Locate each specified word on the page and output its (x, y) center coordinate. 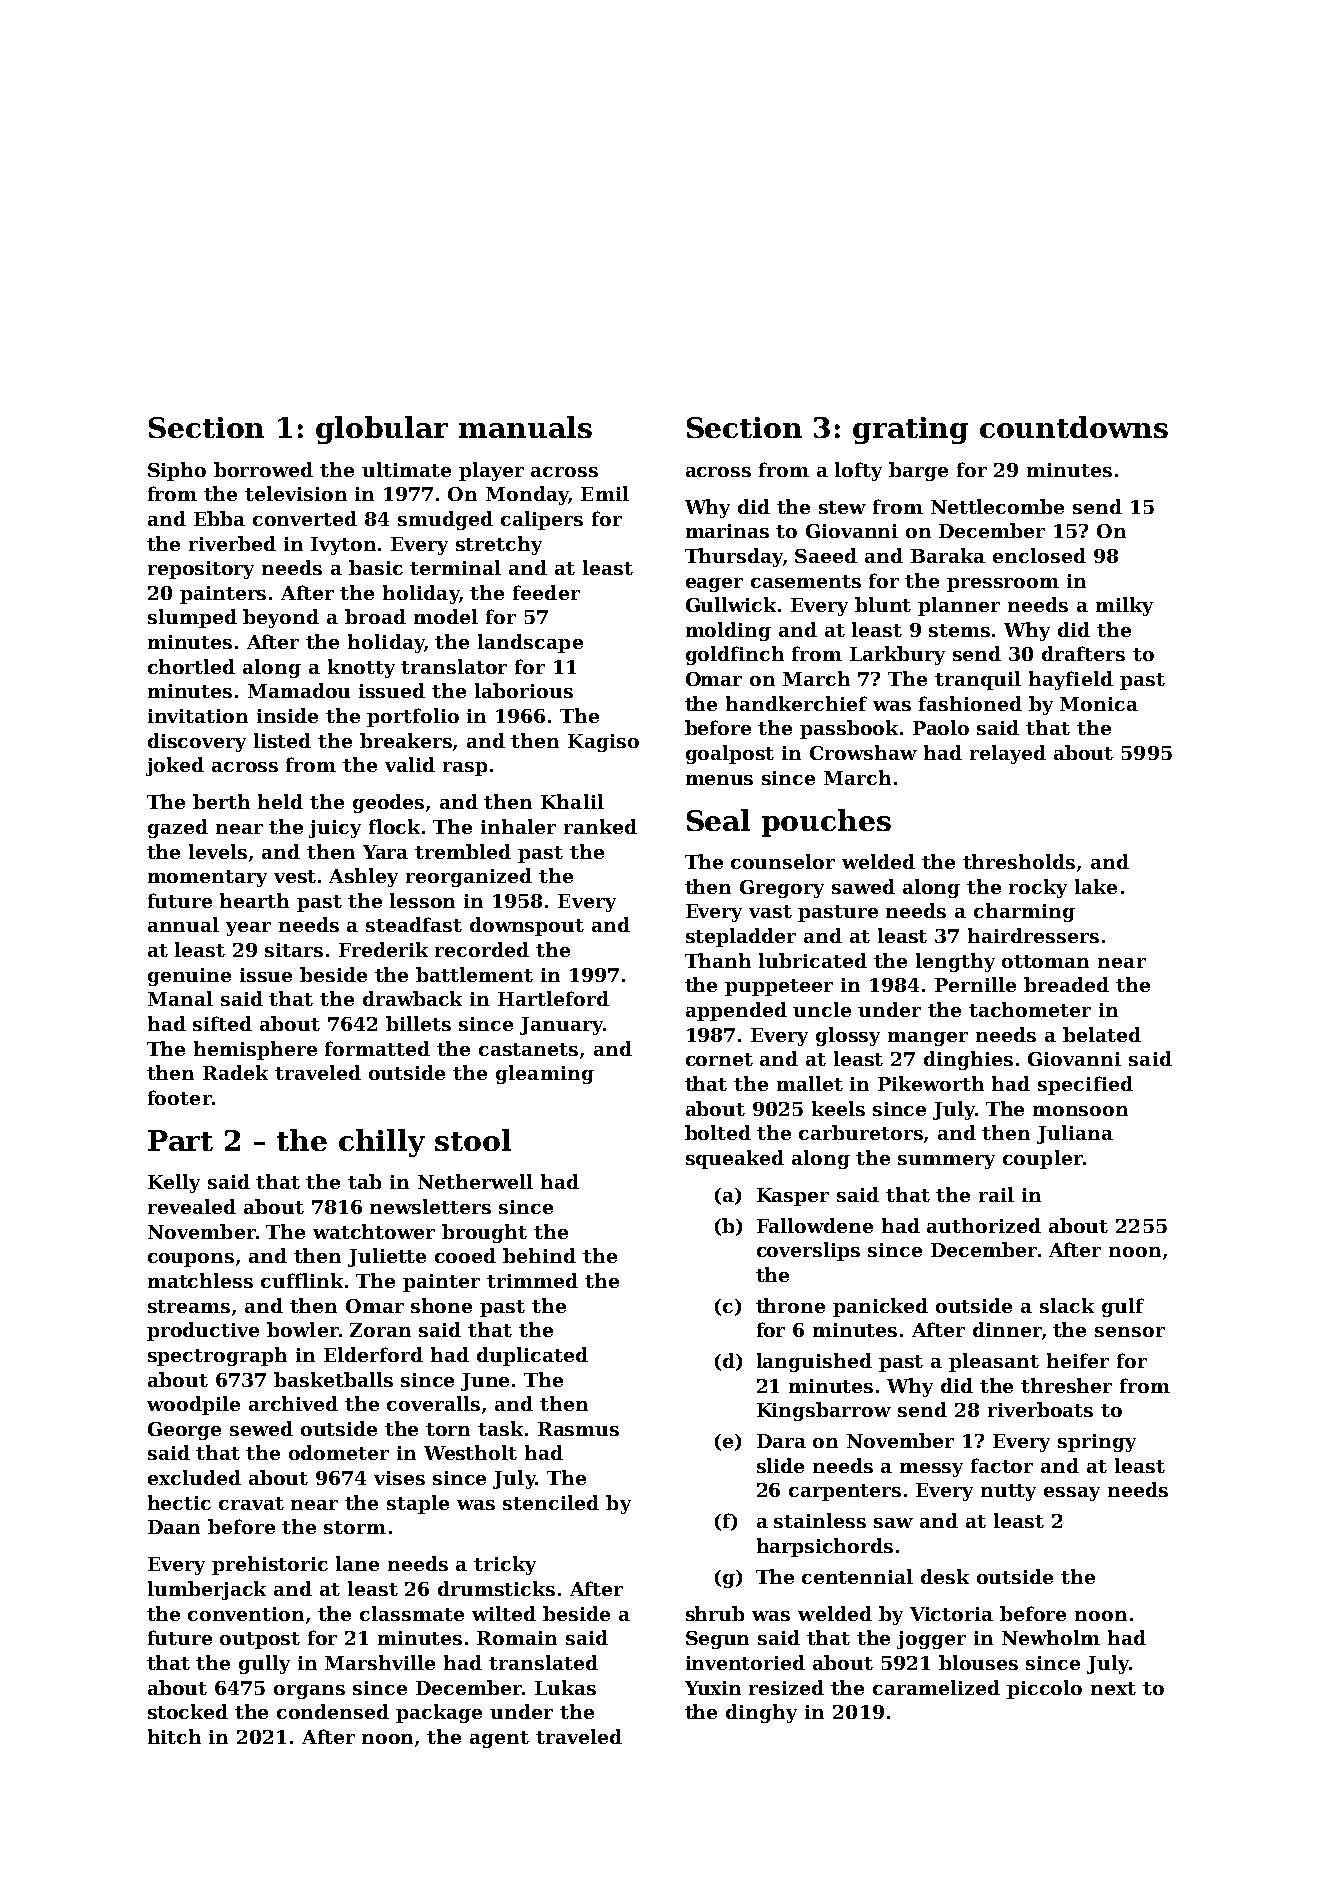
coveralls (433, 1403)
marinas (727, 531)
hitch (174, 1736)
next (1113, 1688)
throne (790, 1305)
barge (918, 471)
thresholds (1019, 861)
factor (1002, 1465)
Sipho (177, 471)
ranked (600, 826)
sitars (294, 950)
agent (499, 1739)
